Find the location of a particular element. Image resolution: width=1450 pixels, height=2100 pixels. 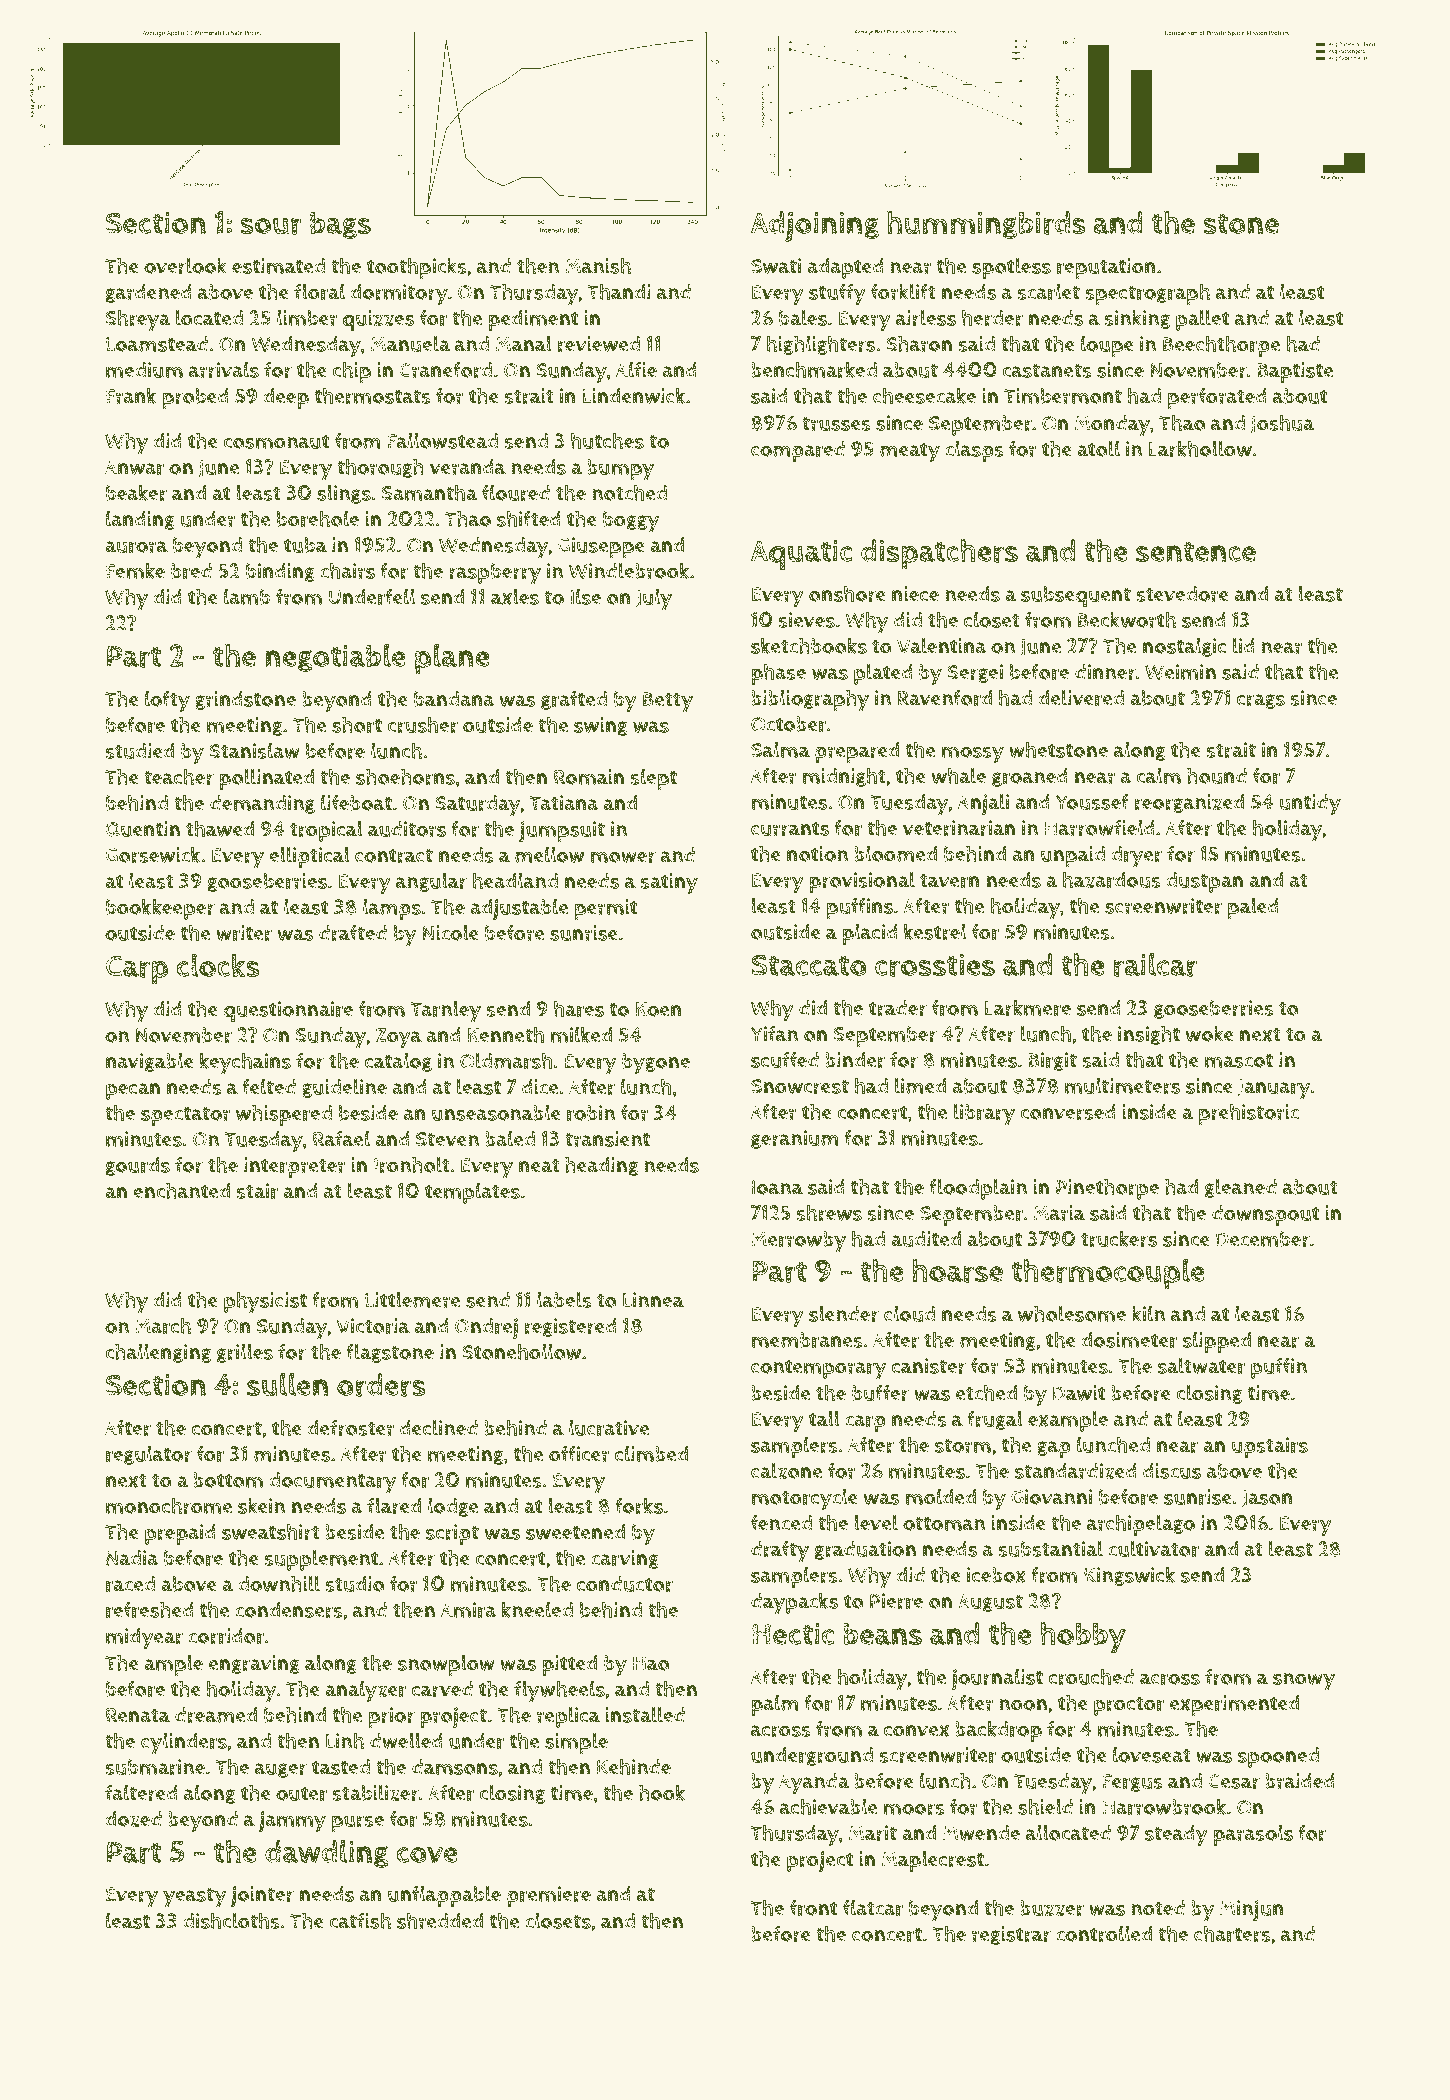

Yifan is located at coordinates (774, 1034).
